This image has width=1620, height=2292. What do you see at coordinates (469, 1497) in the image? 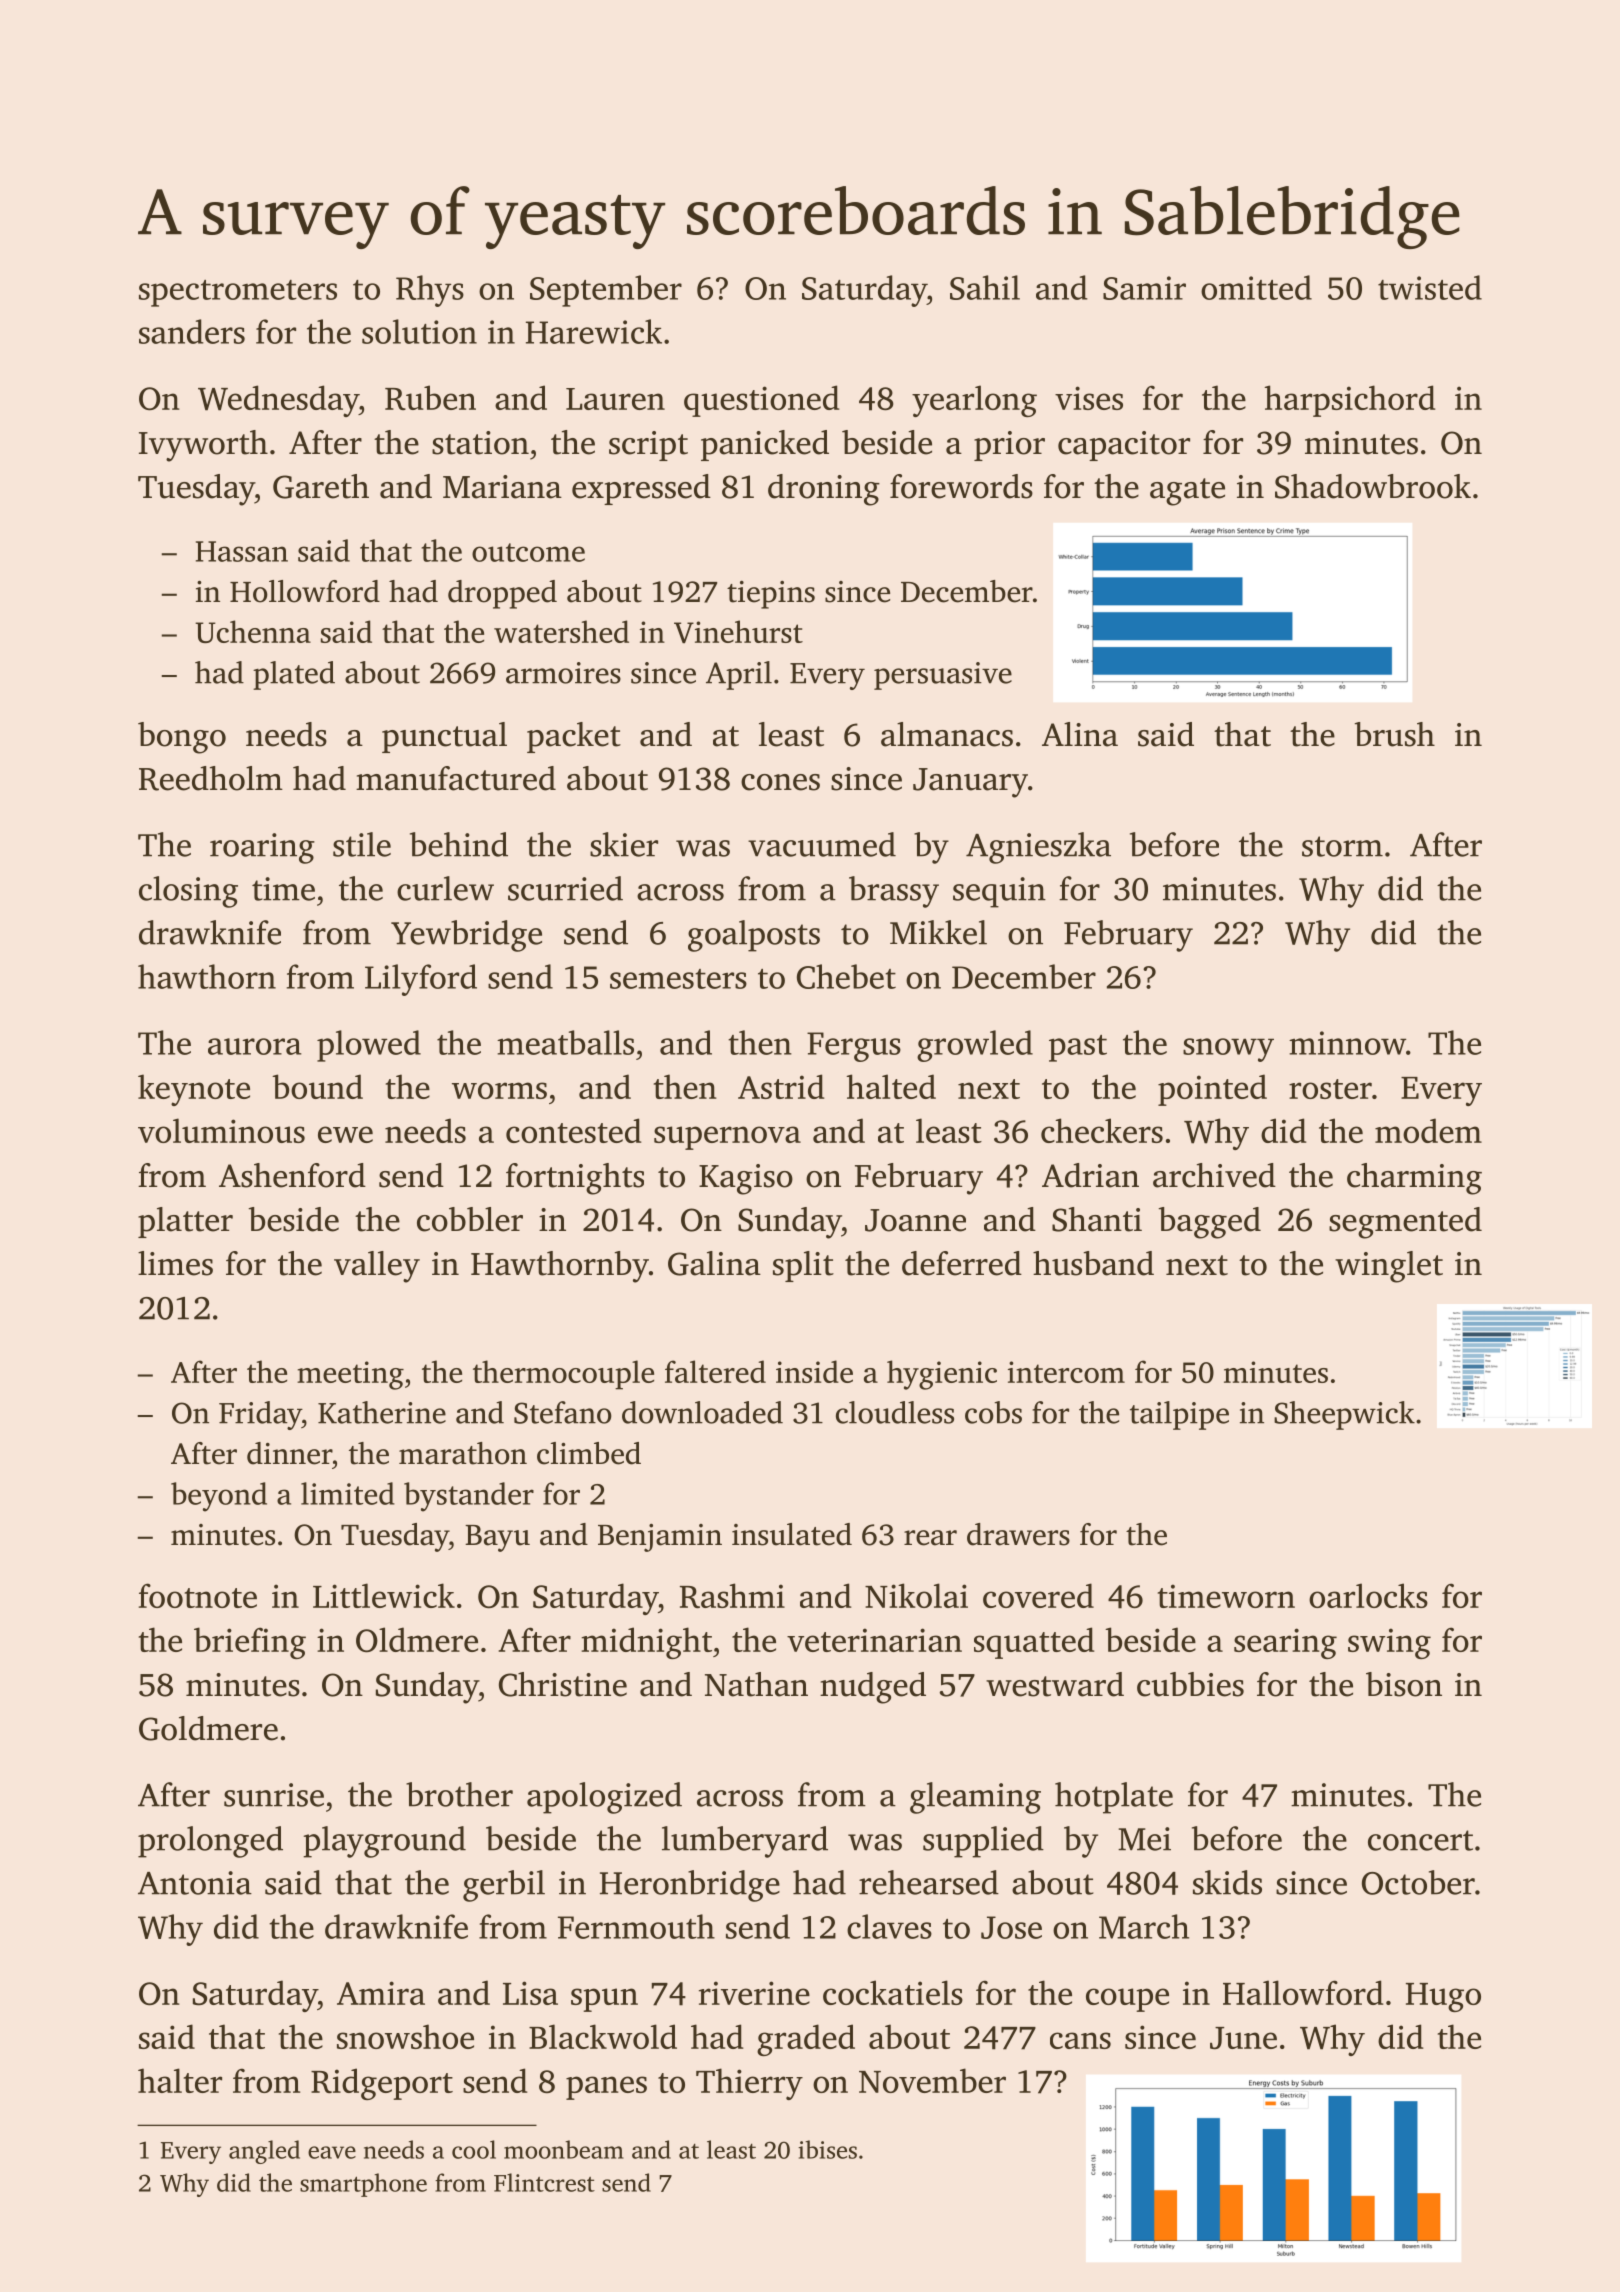
I see `bystander` at bounding box center [469, 1497].
